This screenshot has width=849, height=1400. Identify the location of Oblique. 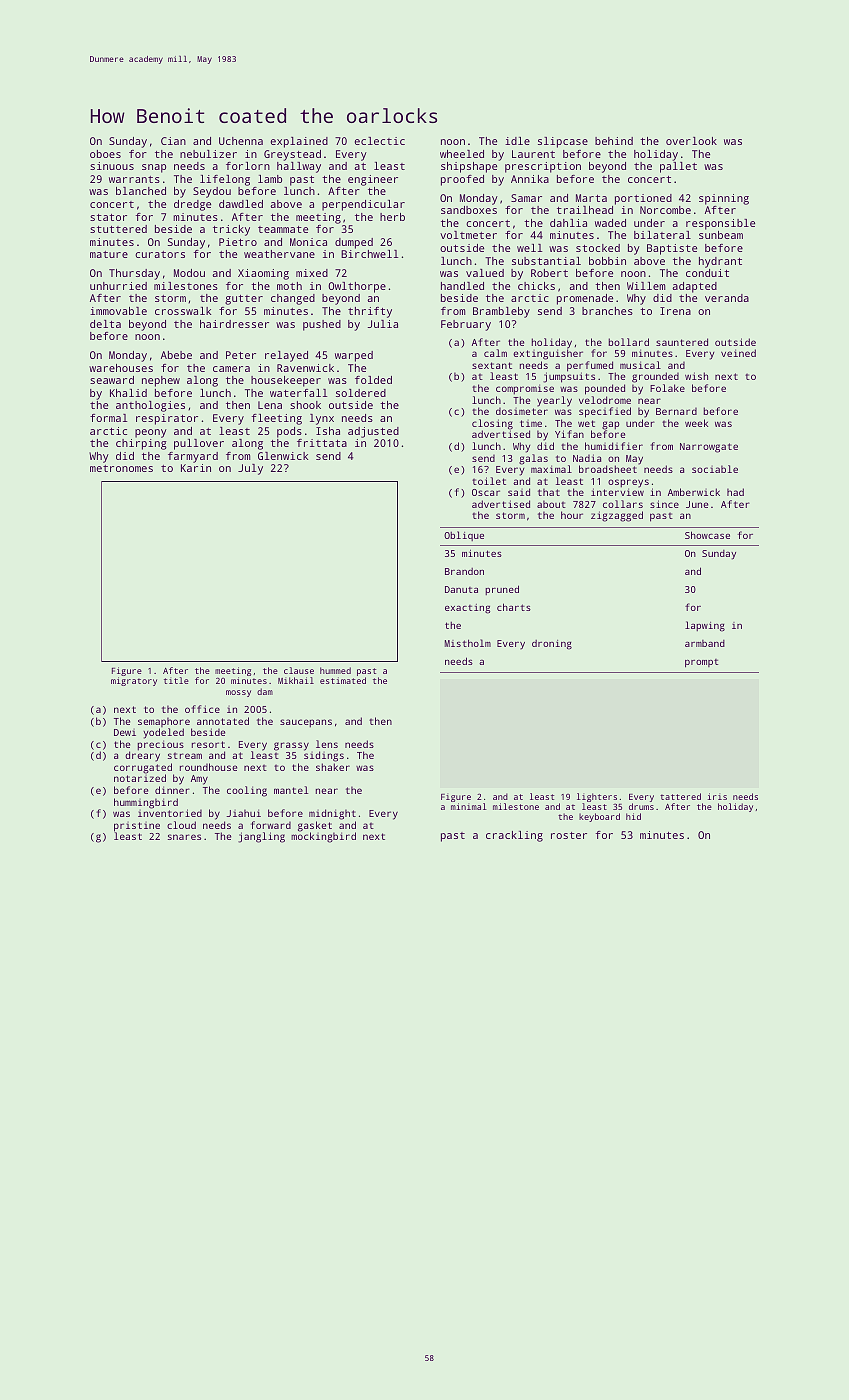
(464, 536).
